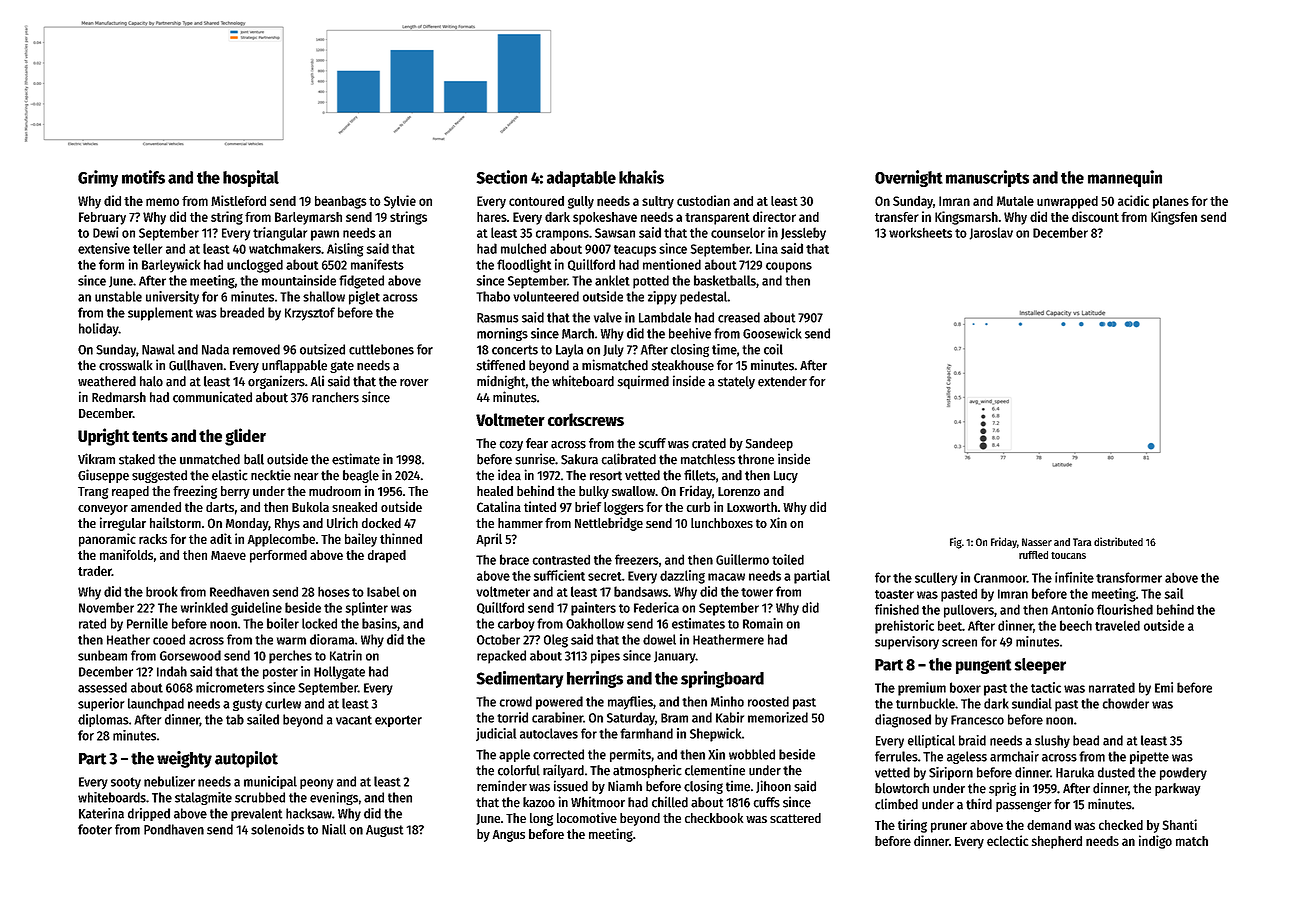 Image resolution: width=1308 pixels, height=924 pixels. I want to click on distributed, so click(1118, 541).
